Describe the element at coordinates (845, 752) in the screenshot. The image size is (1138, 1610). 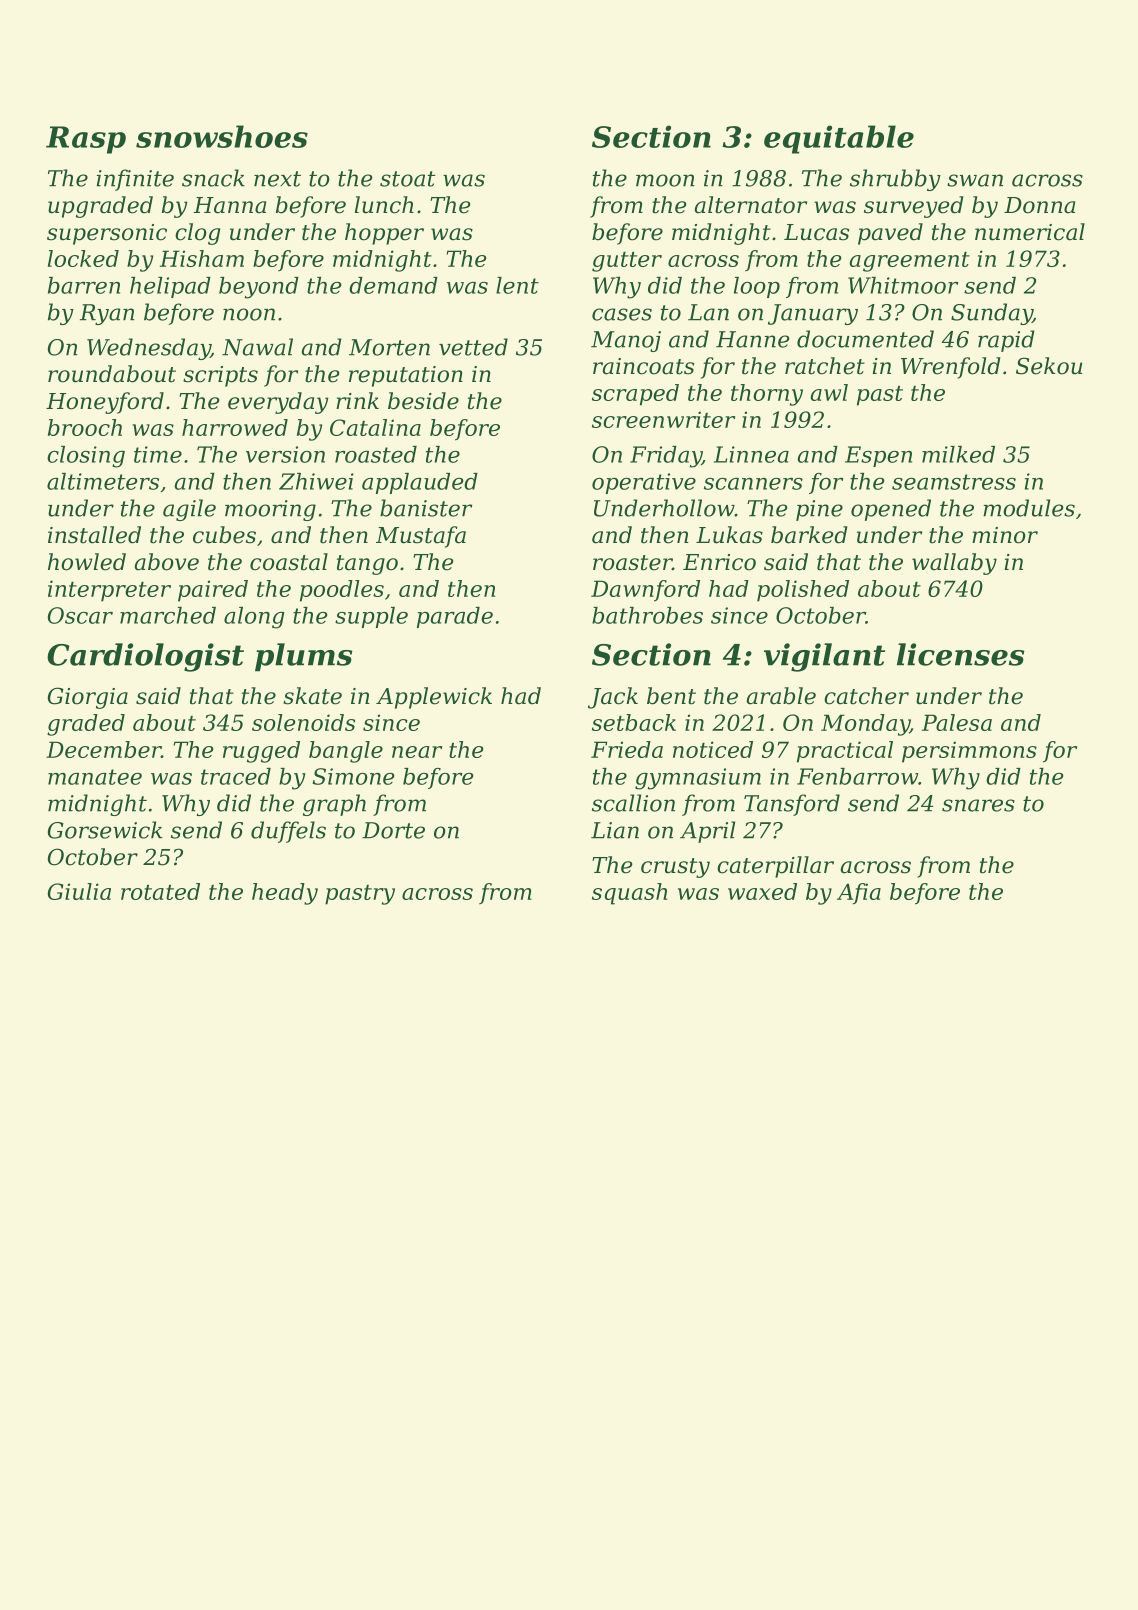
I see `practical` at that location.
